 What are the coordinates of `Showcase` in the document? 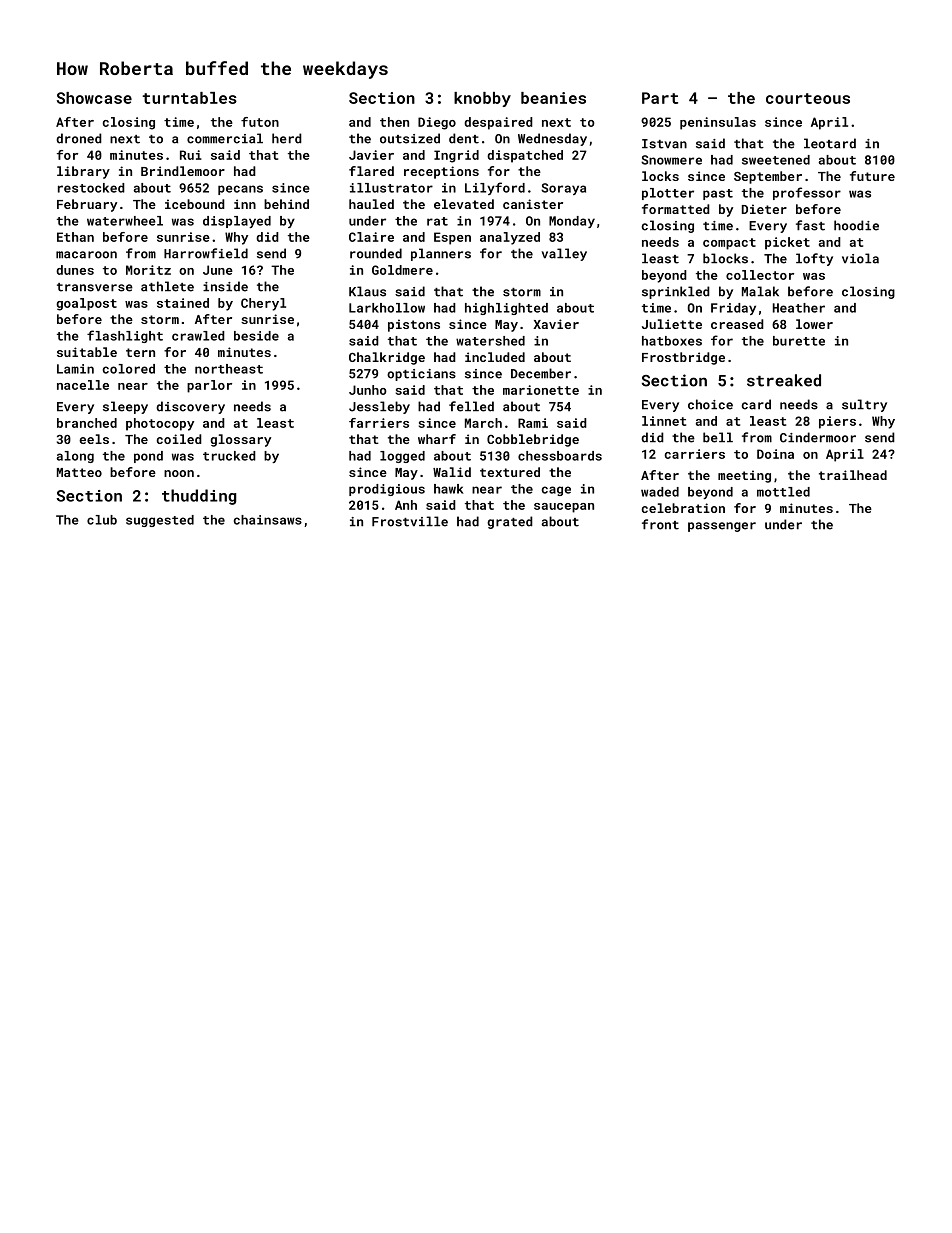 It's located at (94, 98).
